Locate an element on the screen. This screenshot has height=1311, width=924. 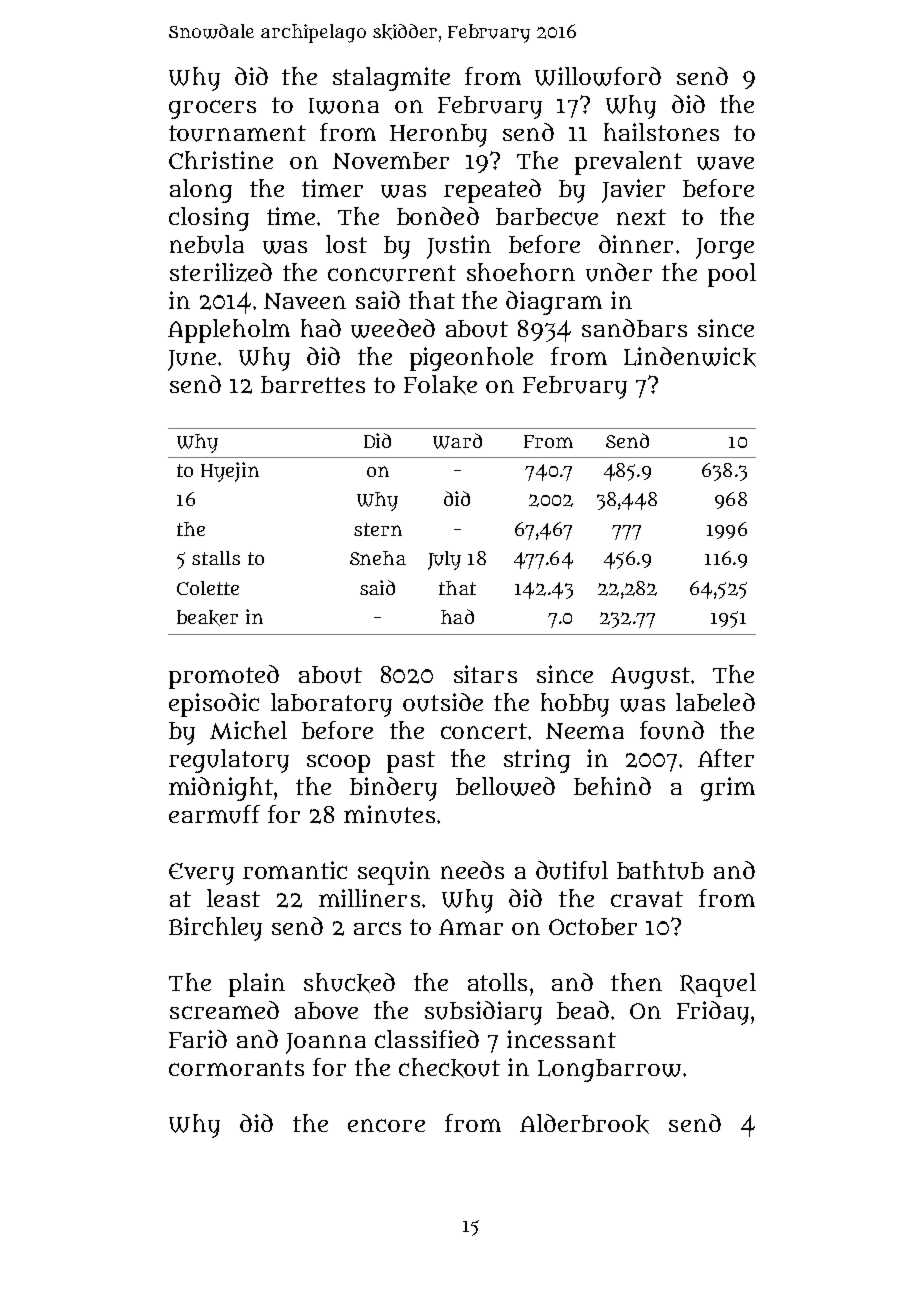
Alderbrook is located at coordinates (584, 1124).
